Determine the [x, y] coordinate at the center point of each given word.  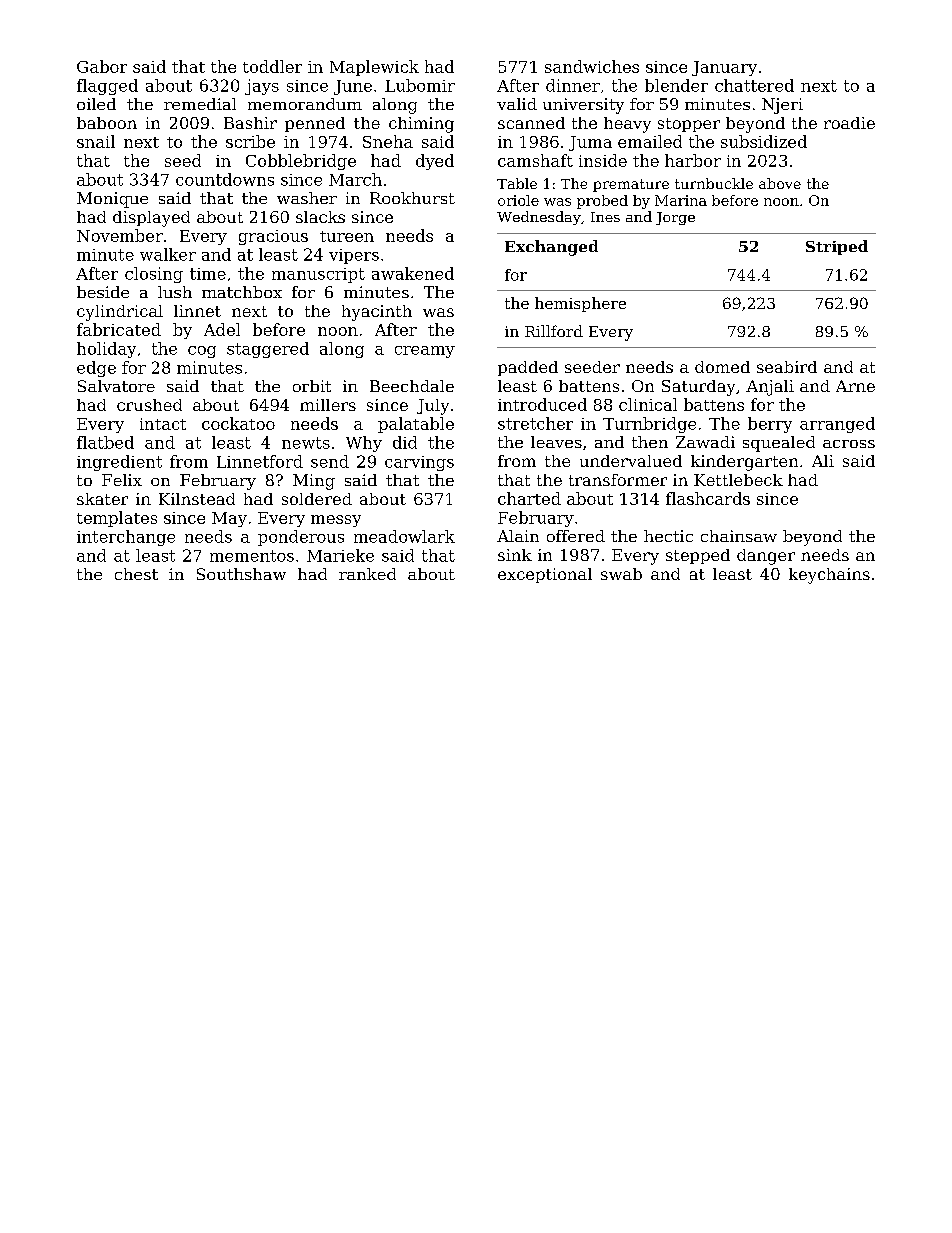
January [724, 68]
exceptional [545, 575]
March [355, 179]
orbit [312, 386]
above [780, 183]
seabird [787, 367]
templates [117, 519]
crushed [149, 405]
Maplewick [374, 68]
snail [96, 141]
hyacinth [377, 313]
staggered [268, 350]
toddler [272, 66]
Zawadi [705, 442]
